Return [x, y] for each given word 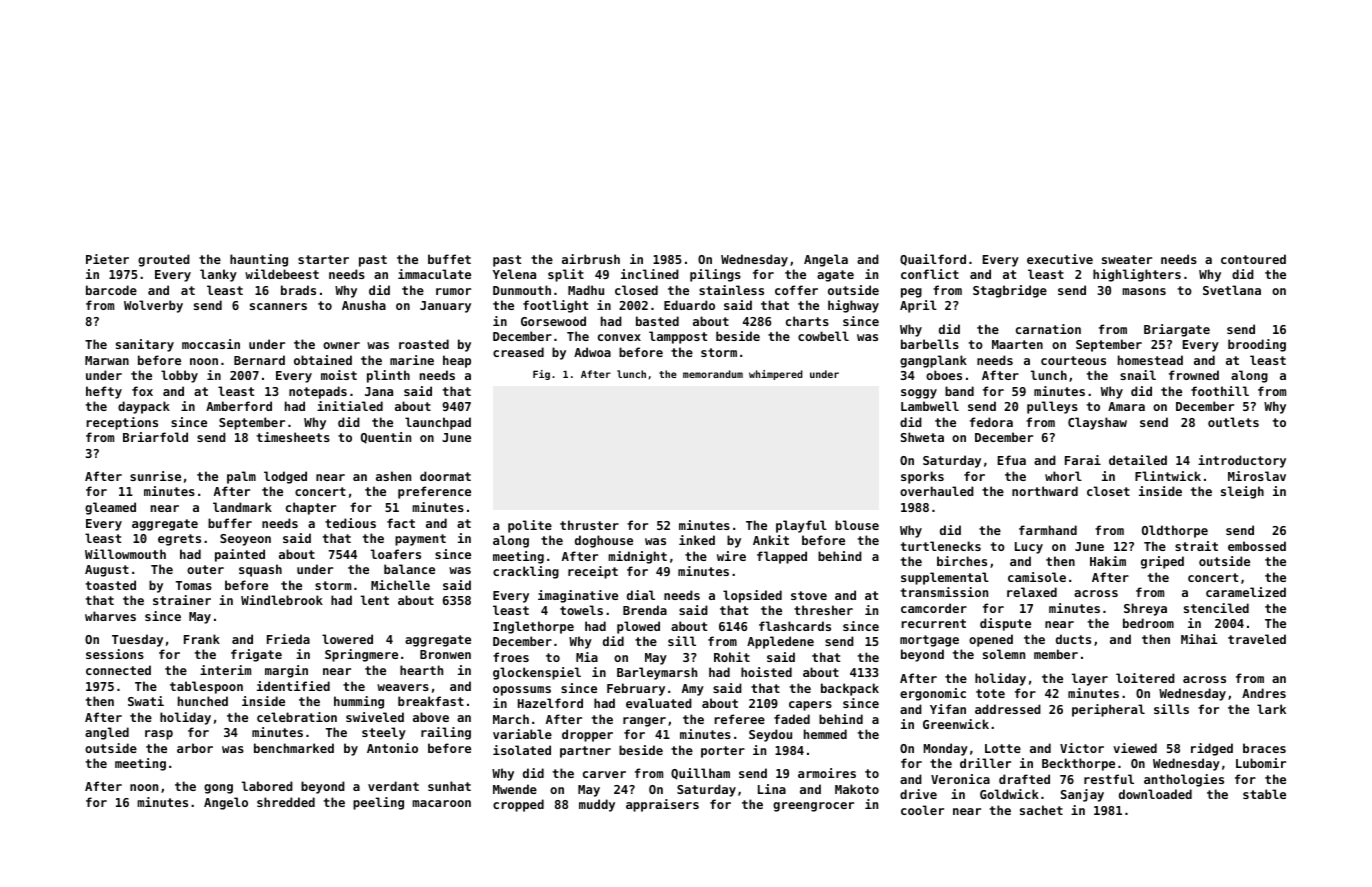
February [636, 689]
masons [1144, 291]
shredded [286, 802]
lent [375, 600]
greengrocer [813, 807]
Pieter [107, 259]
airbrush [591, 259]
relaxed [1032, 592]
